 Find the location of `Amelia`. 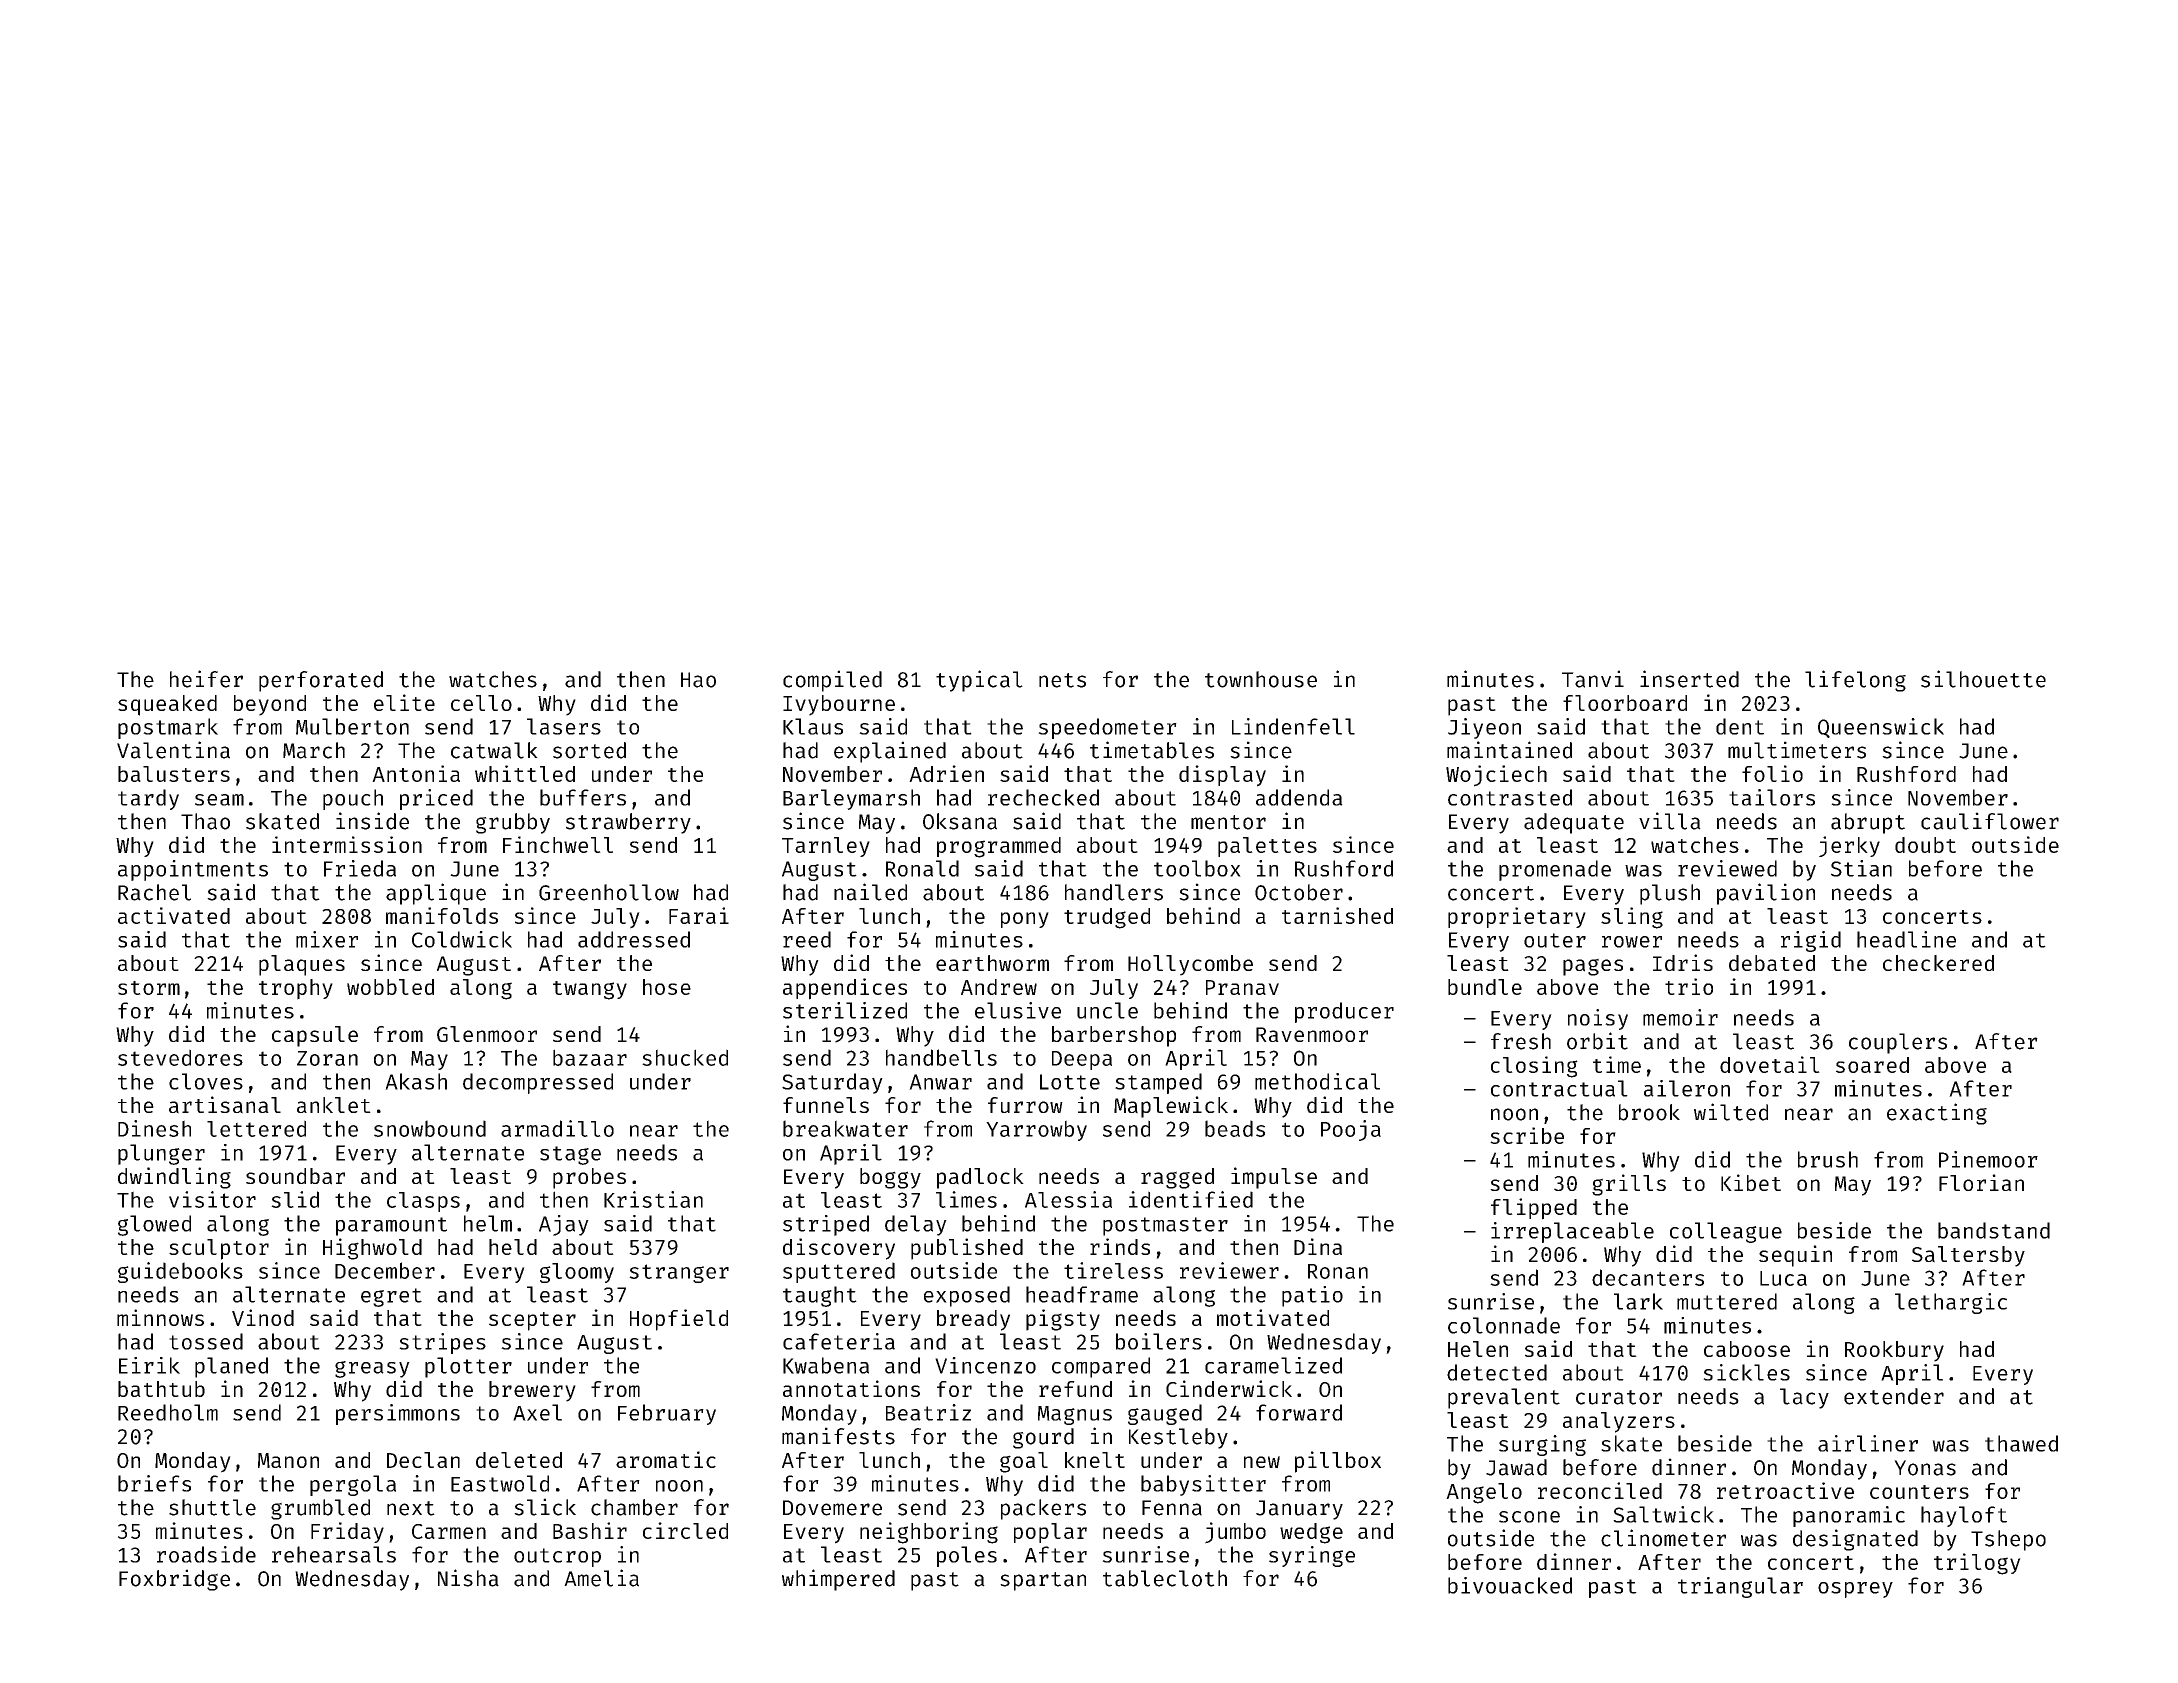

Amelia is located at coordinates (601, 1578).
